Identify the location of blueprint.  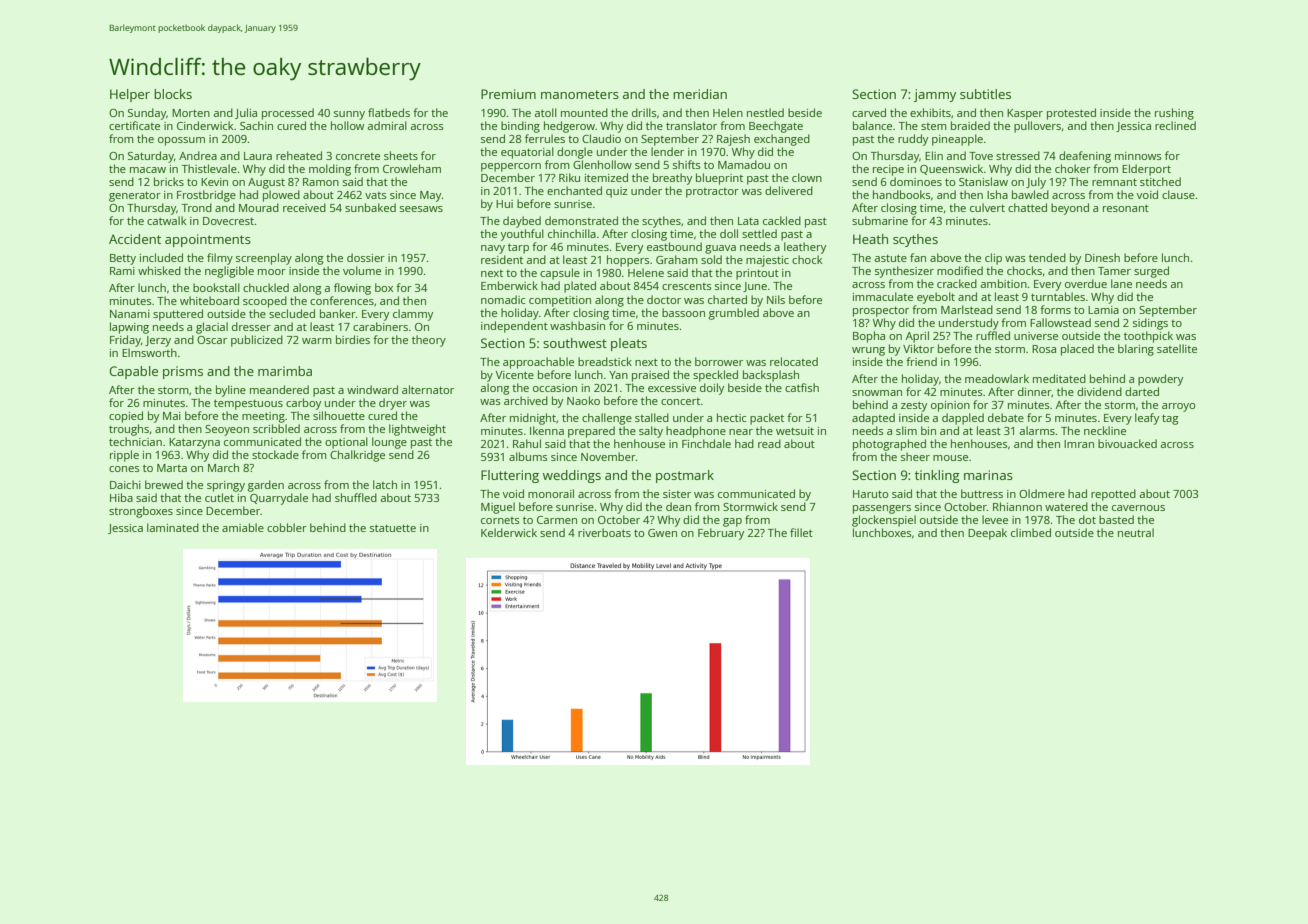
(719, 179).
